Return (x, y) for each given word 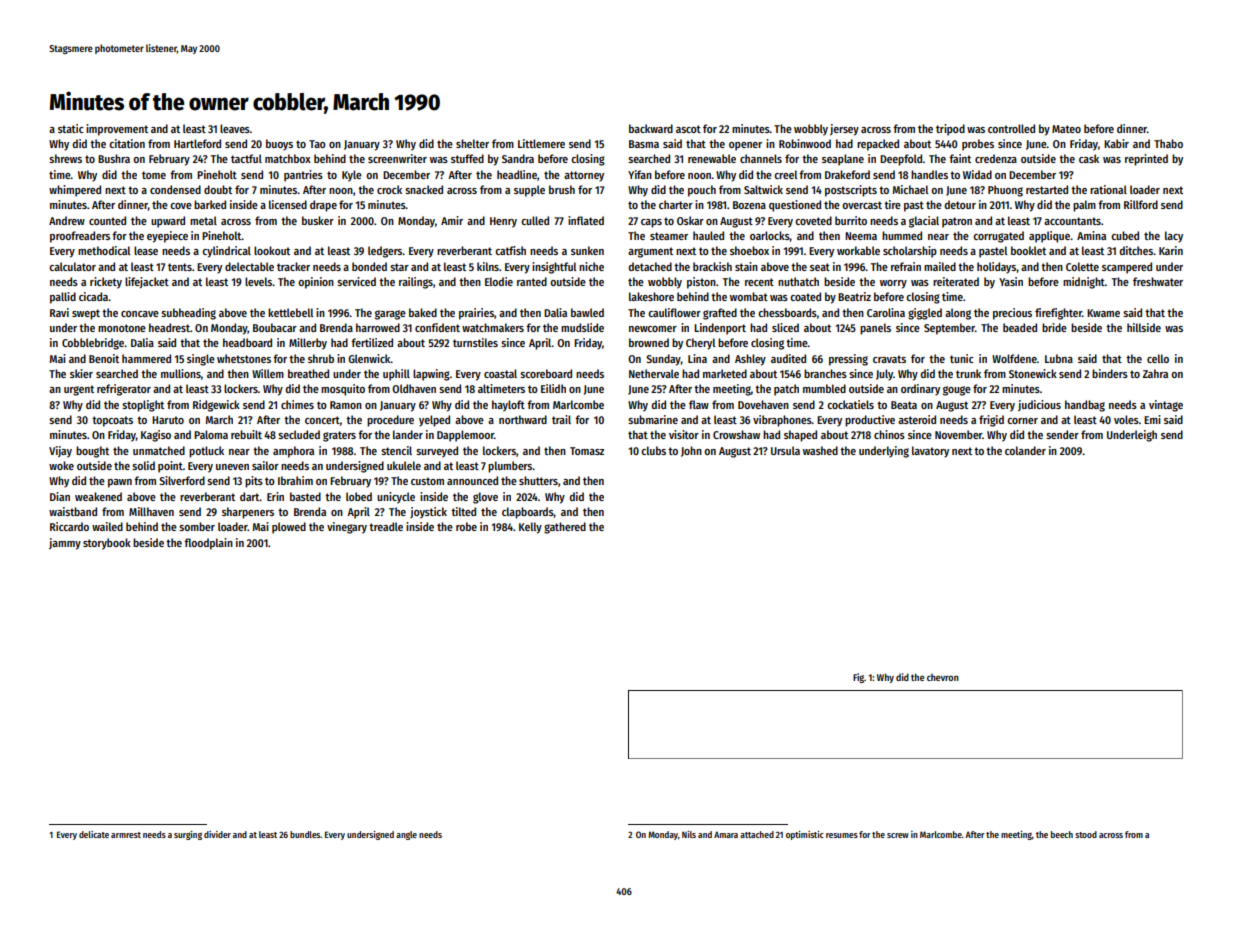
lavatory (930, 452)
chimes (297, 404)
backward (651, 128)
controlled (1011, 128)
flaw (699, 404)
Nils (689, 834)
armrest (126, 835)
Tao (317, 144)
